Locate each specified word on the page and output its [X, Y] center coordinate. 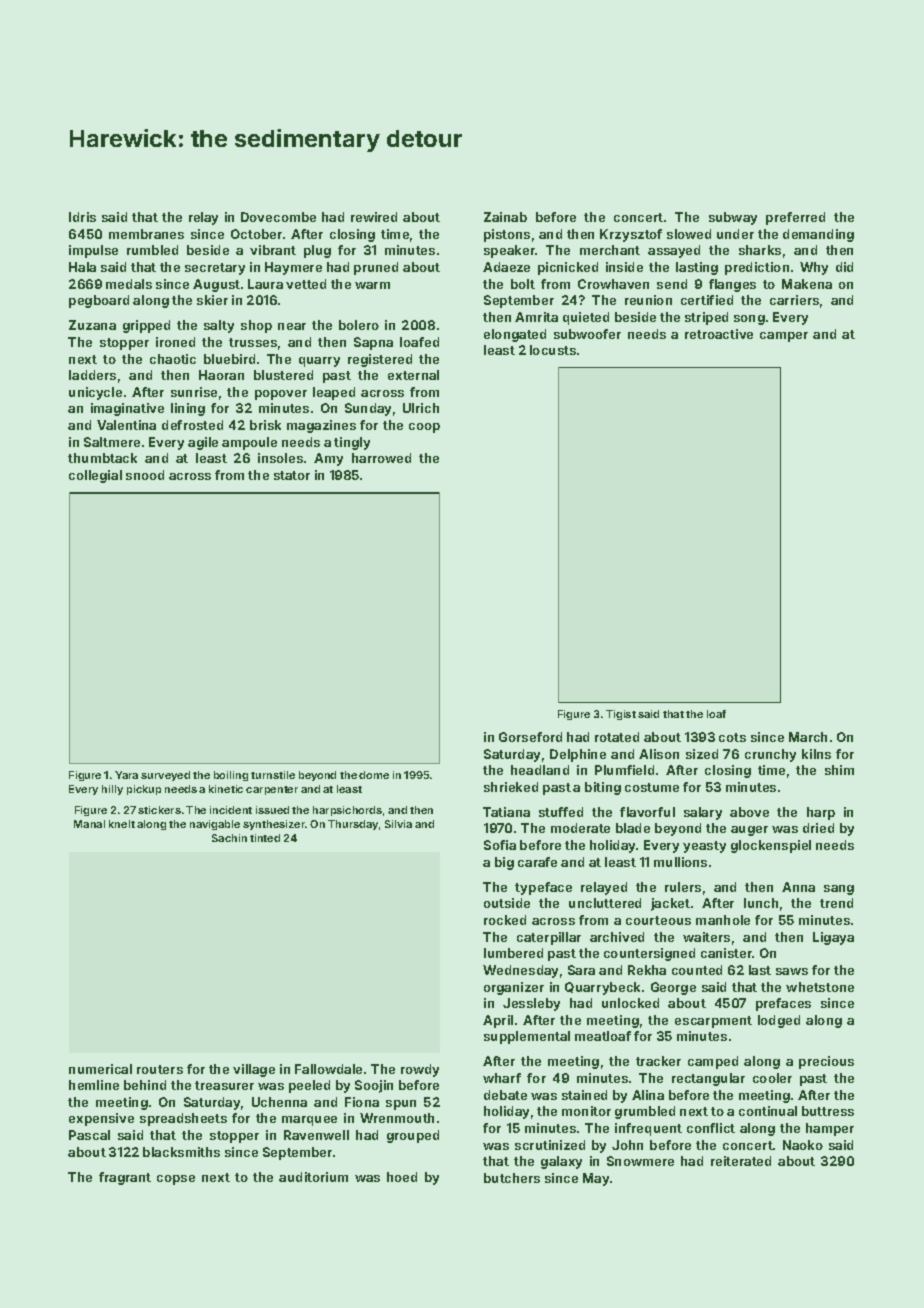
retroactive [719, 334]
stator [292, 475]
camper [784, 337]
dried [818, 828]
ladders [92, 375]
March [808, 737]
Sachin [229, 838]
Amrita [536, 317]
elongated [515, 335]
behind [145, 1085]
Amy [328, 459]
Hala [82, 267]
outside [507, 903]
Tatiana [506, 812]
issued [272, 810]
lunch [761, 903]
